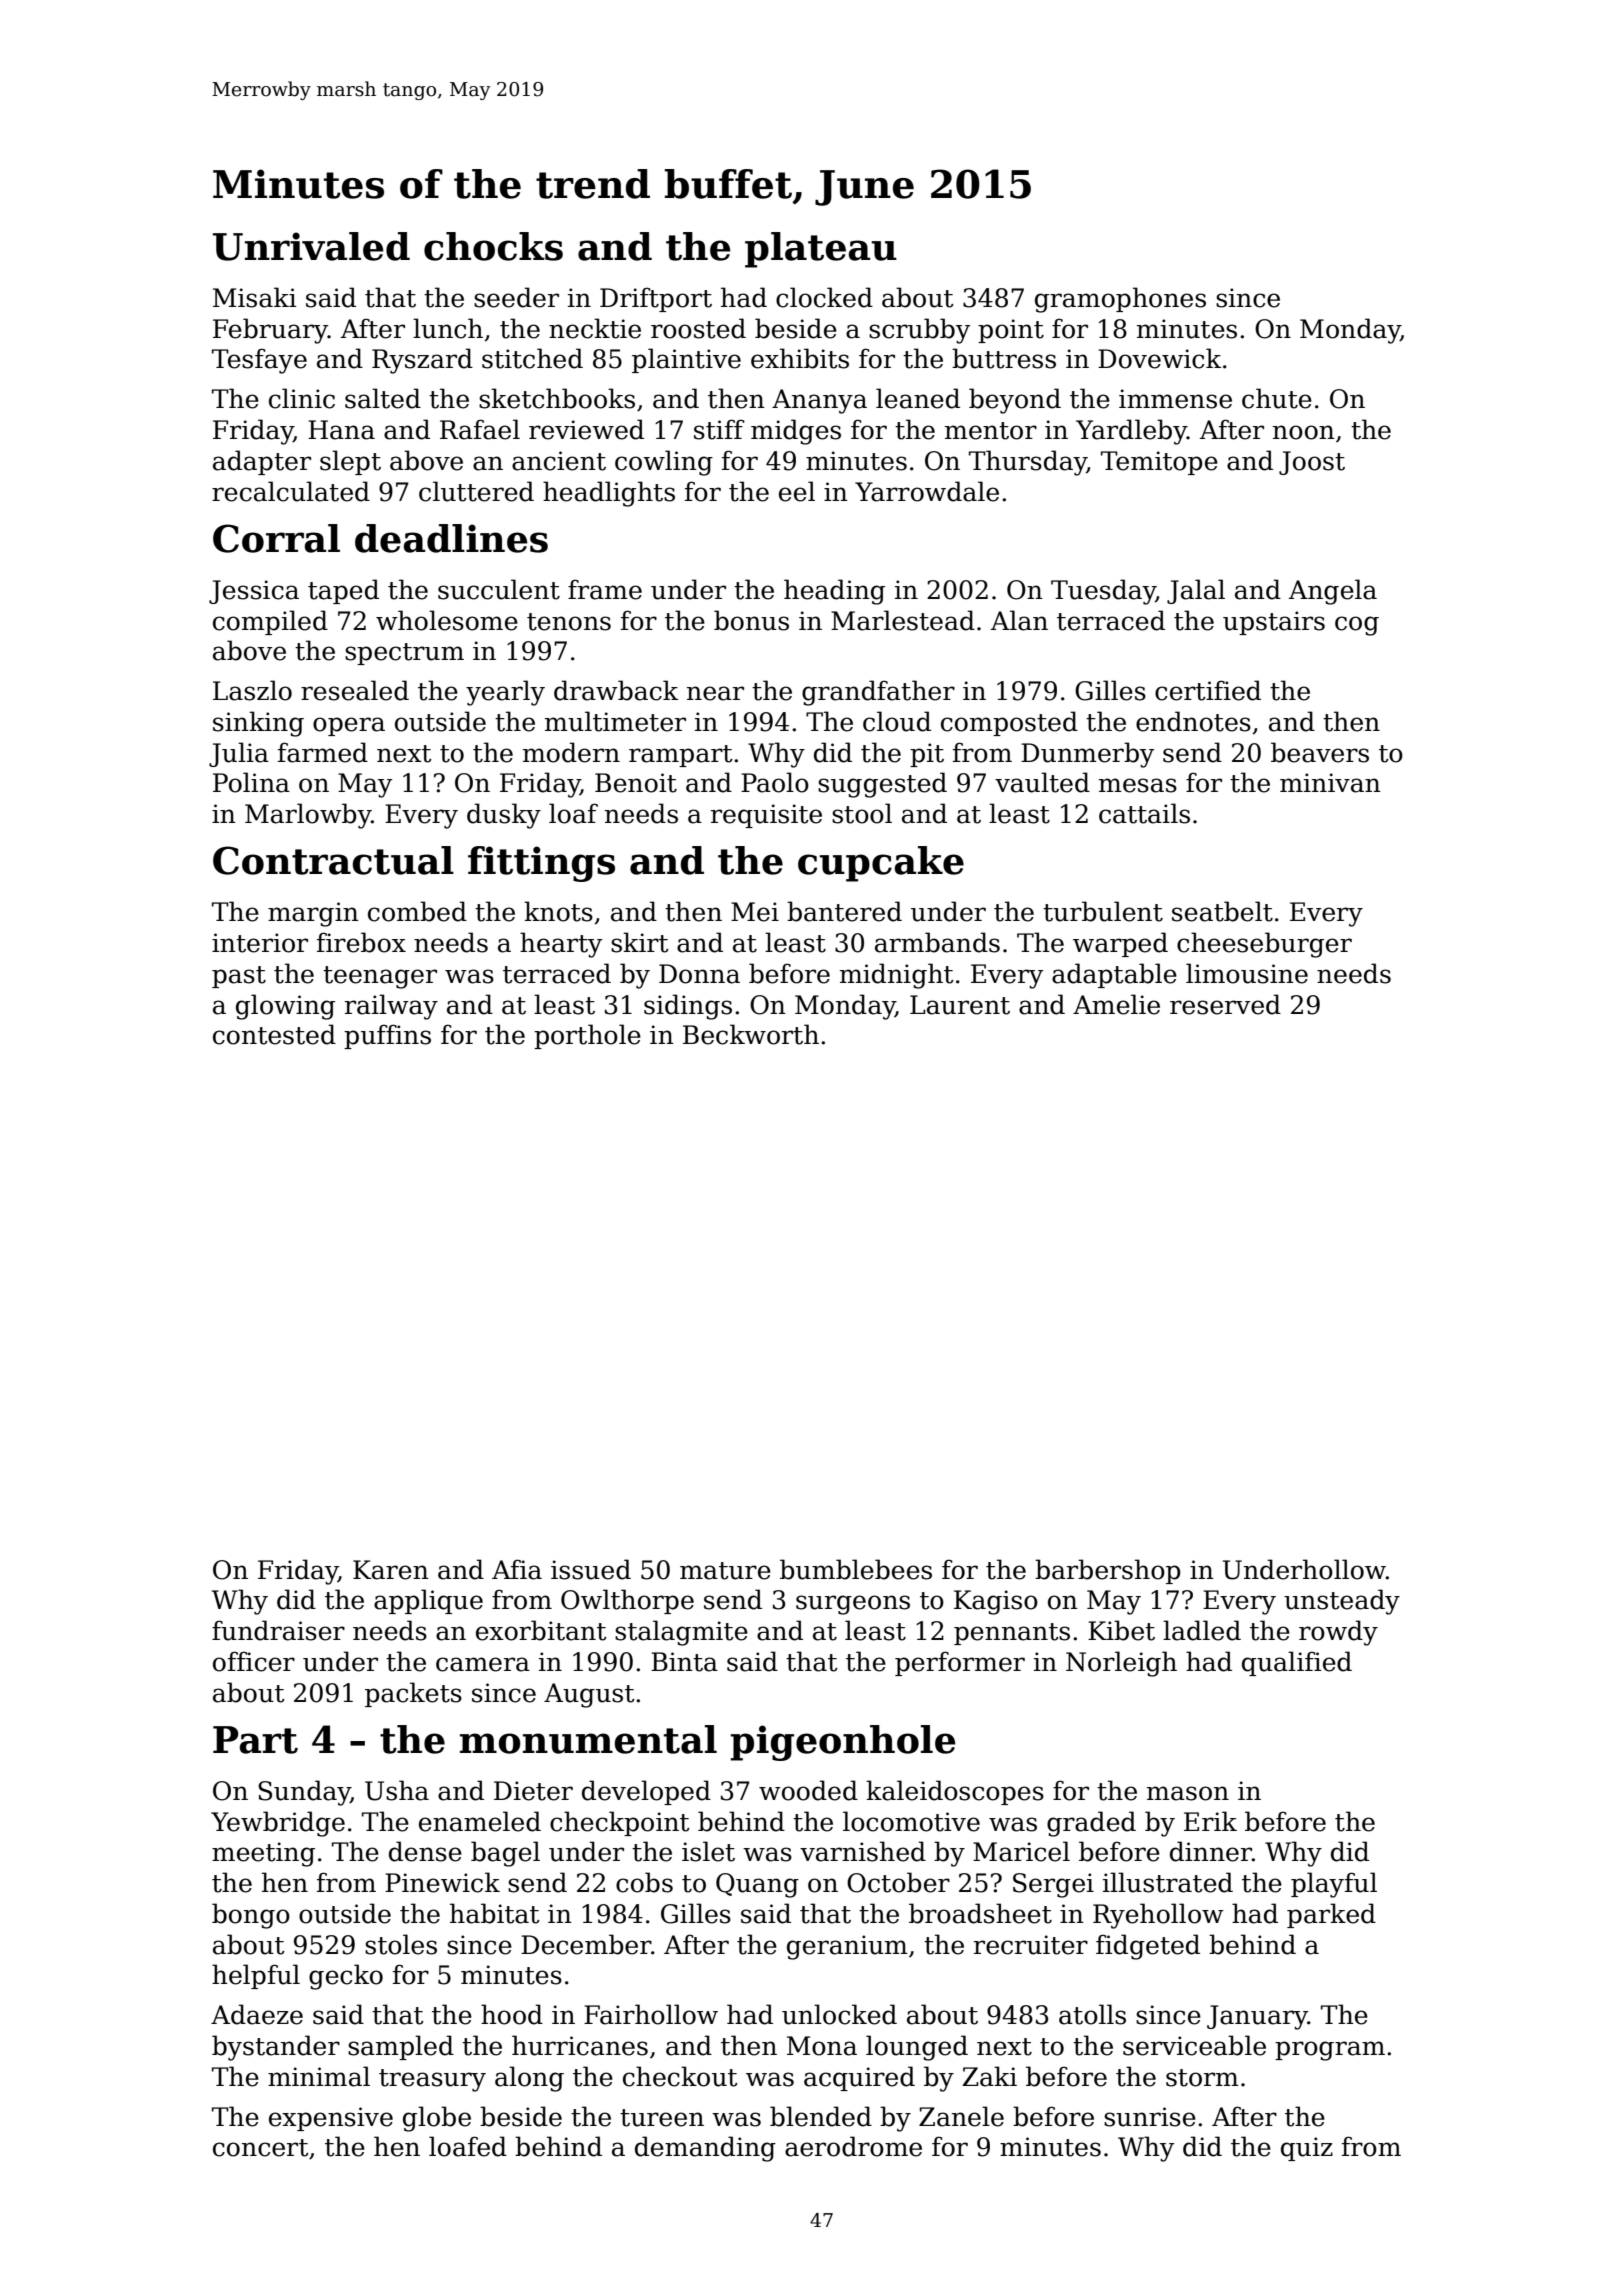  Describe the element at coordinates (387, 1036) in the document. I see `puffins` at that location.
